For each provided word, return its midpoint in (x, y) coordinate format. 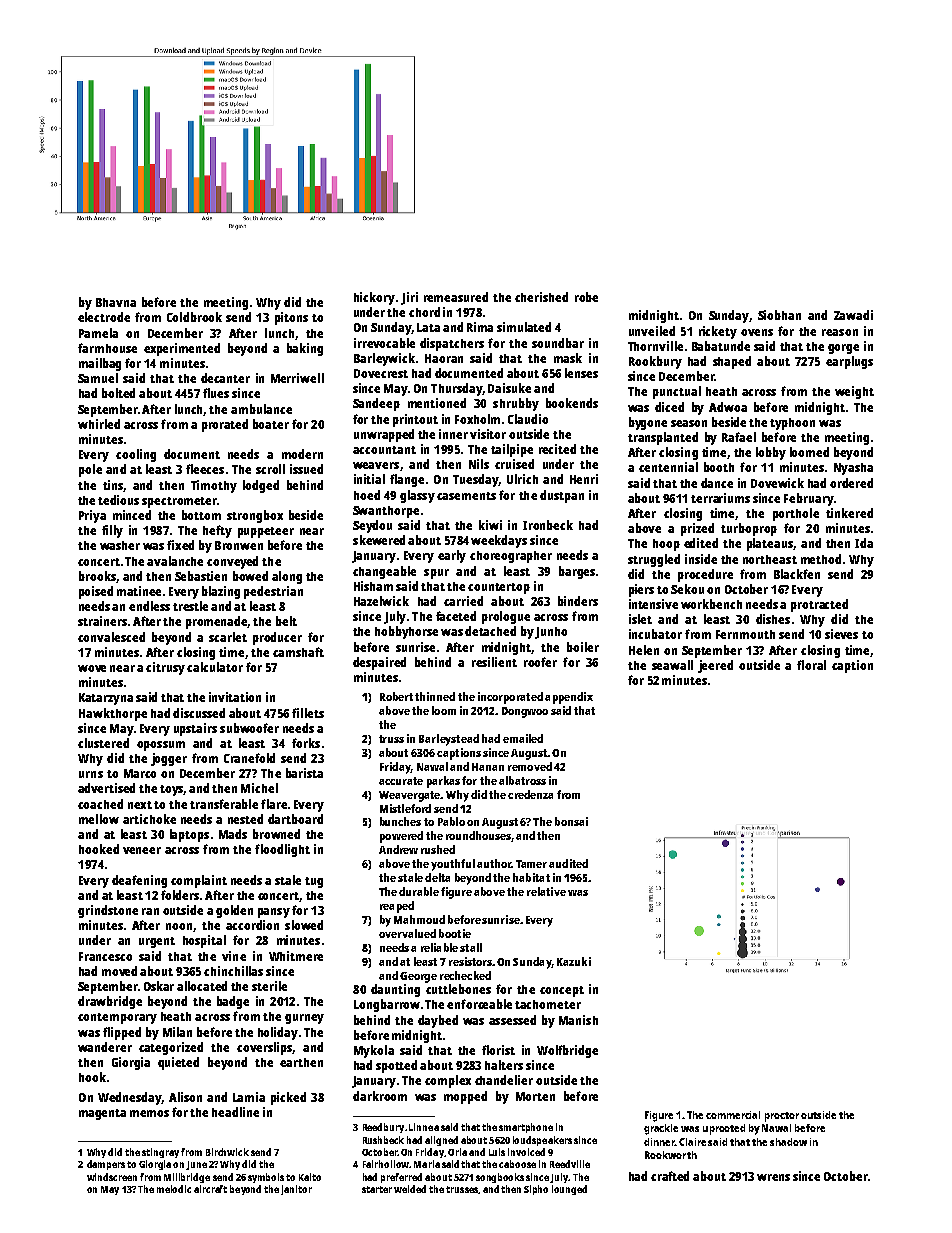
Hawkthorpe (113, 714)
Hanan (488, 767)
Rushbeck (383, 1140)
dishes (773, 619)
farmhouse (107, 348)
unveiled (652, 331)
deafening (139, 881)
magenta (102, 1114)
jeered (715, 666)
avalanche (175, 561)
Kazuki (574, 961)
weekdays (499, 541)
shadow (788, 1142)
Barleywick (384, 359)
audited (568, 863)
